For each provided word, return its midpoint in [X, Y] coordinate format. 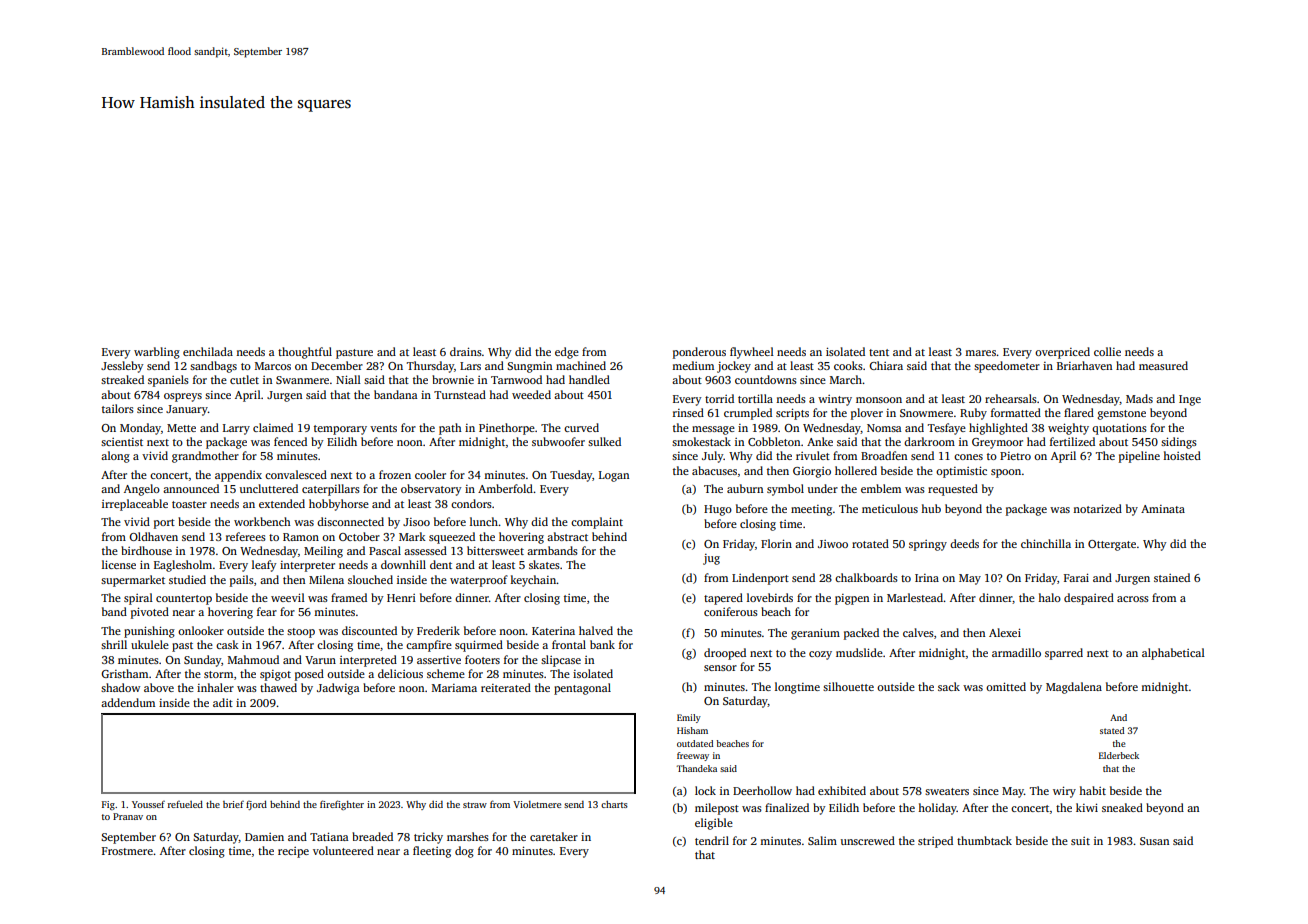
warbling [157, 353]
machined [581, 365]
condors [471, 503]
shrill [114, 644]
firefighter [342, 805]
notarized [1097, 508]
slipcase [561, 661]
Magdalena [1074, 688]
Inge [1190, 400]
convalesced [296, 474]
